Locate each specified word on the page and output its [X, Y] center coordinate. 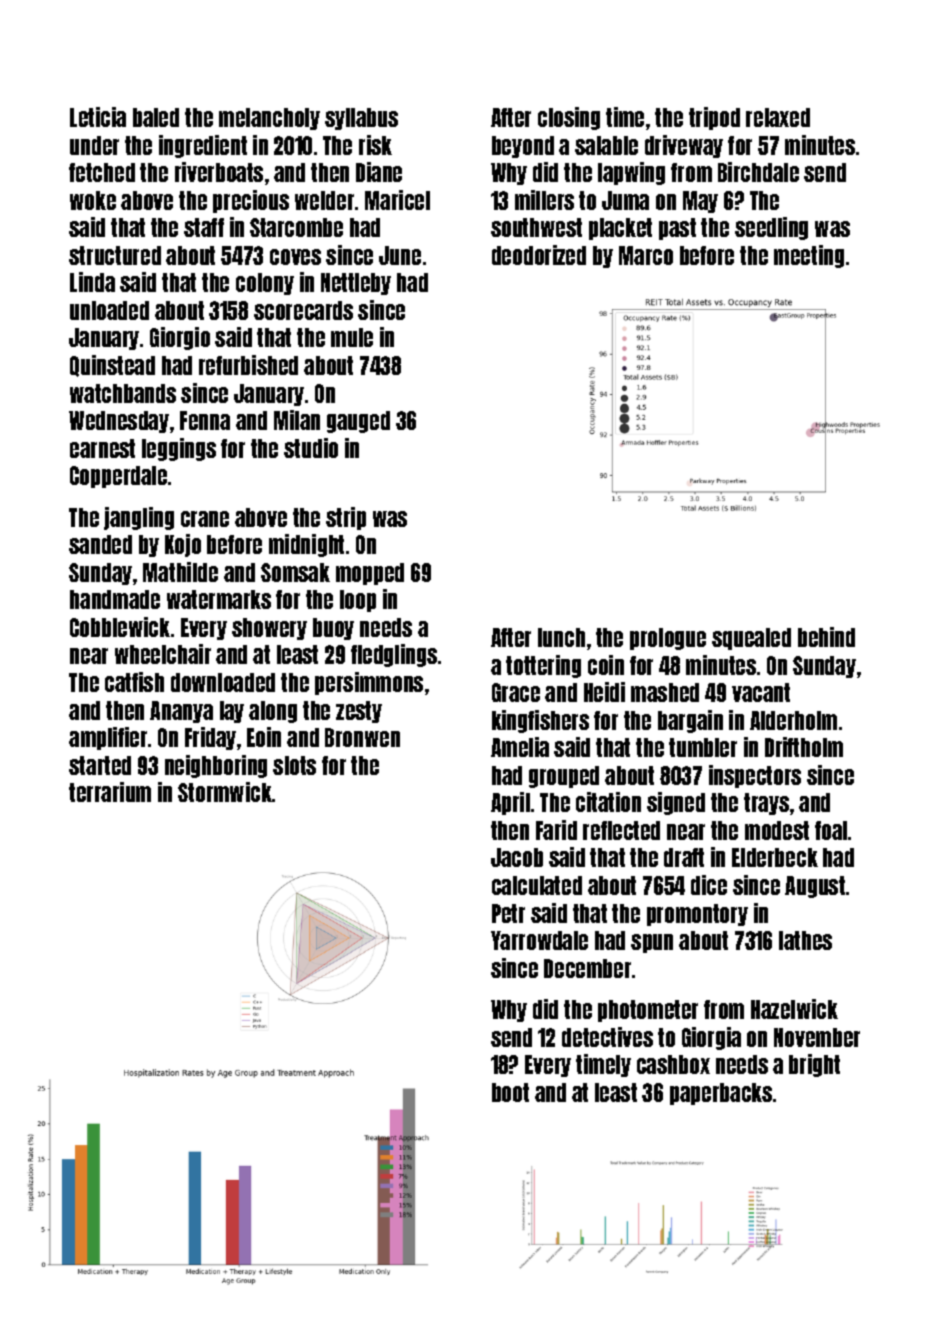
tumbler [703, 747]
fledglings [394, 655]
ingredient [203, 146]
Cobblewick [120, 627]
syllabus [361, 119]
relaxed [778, 117]
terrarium [110, 792]
